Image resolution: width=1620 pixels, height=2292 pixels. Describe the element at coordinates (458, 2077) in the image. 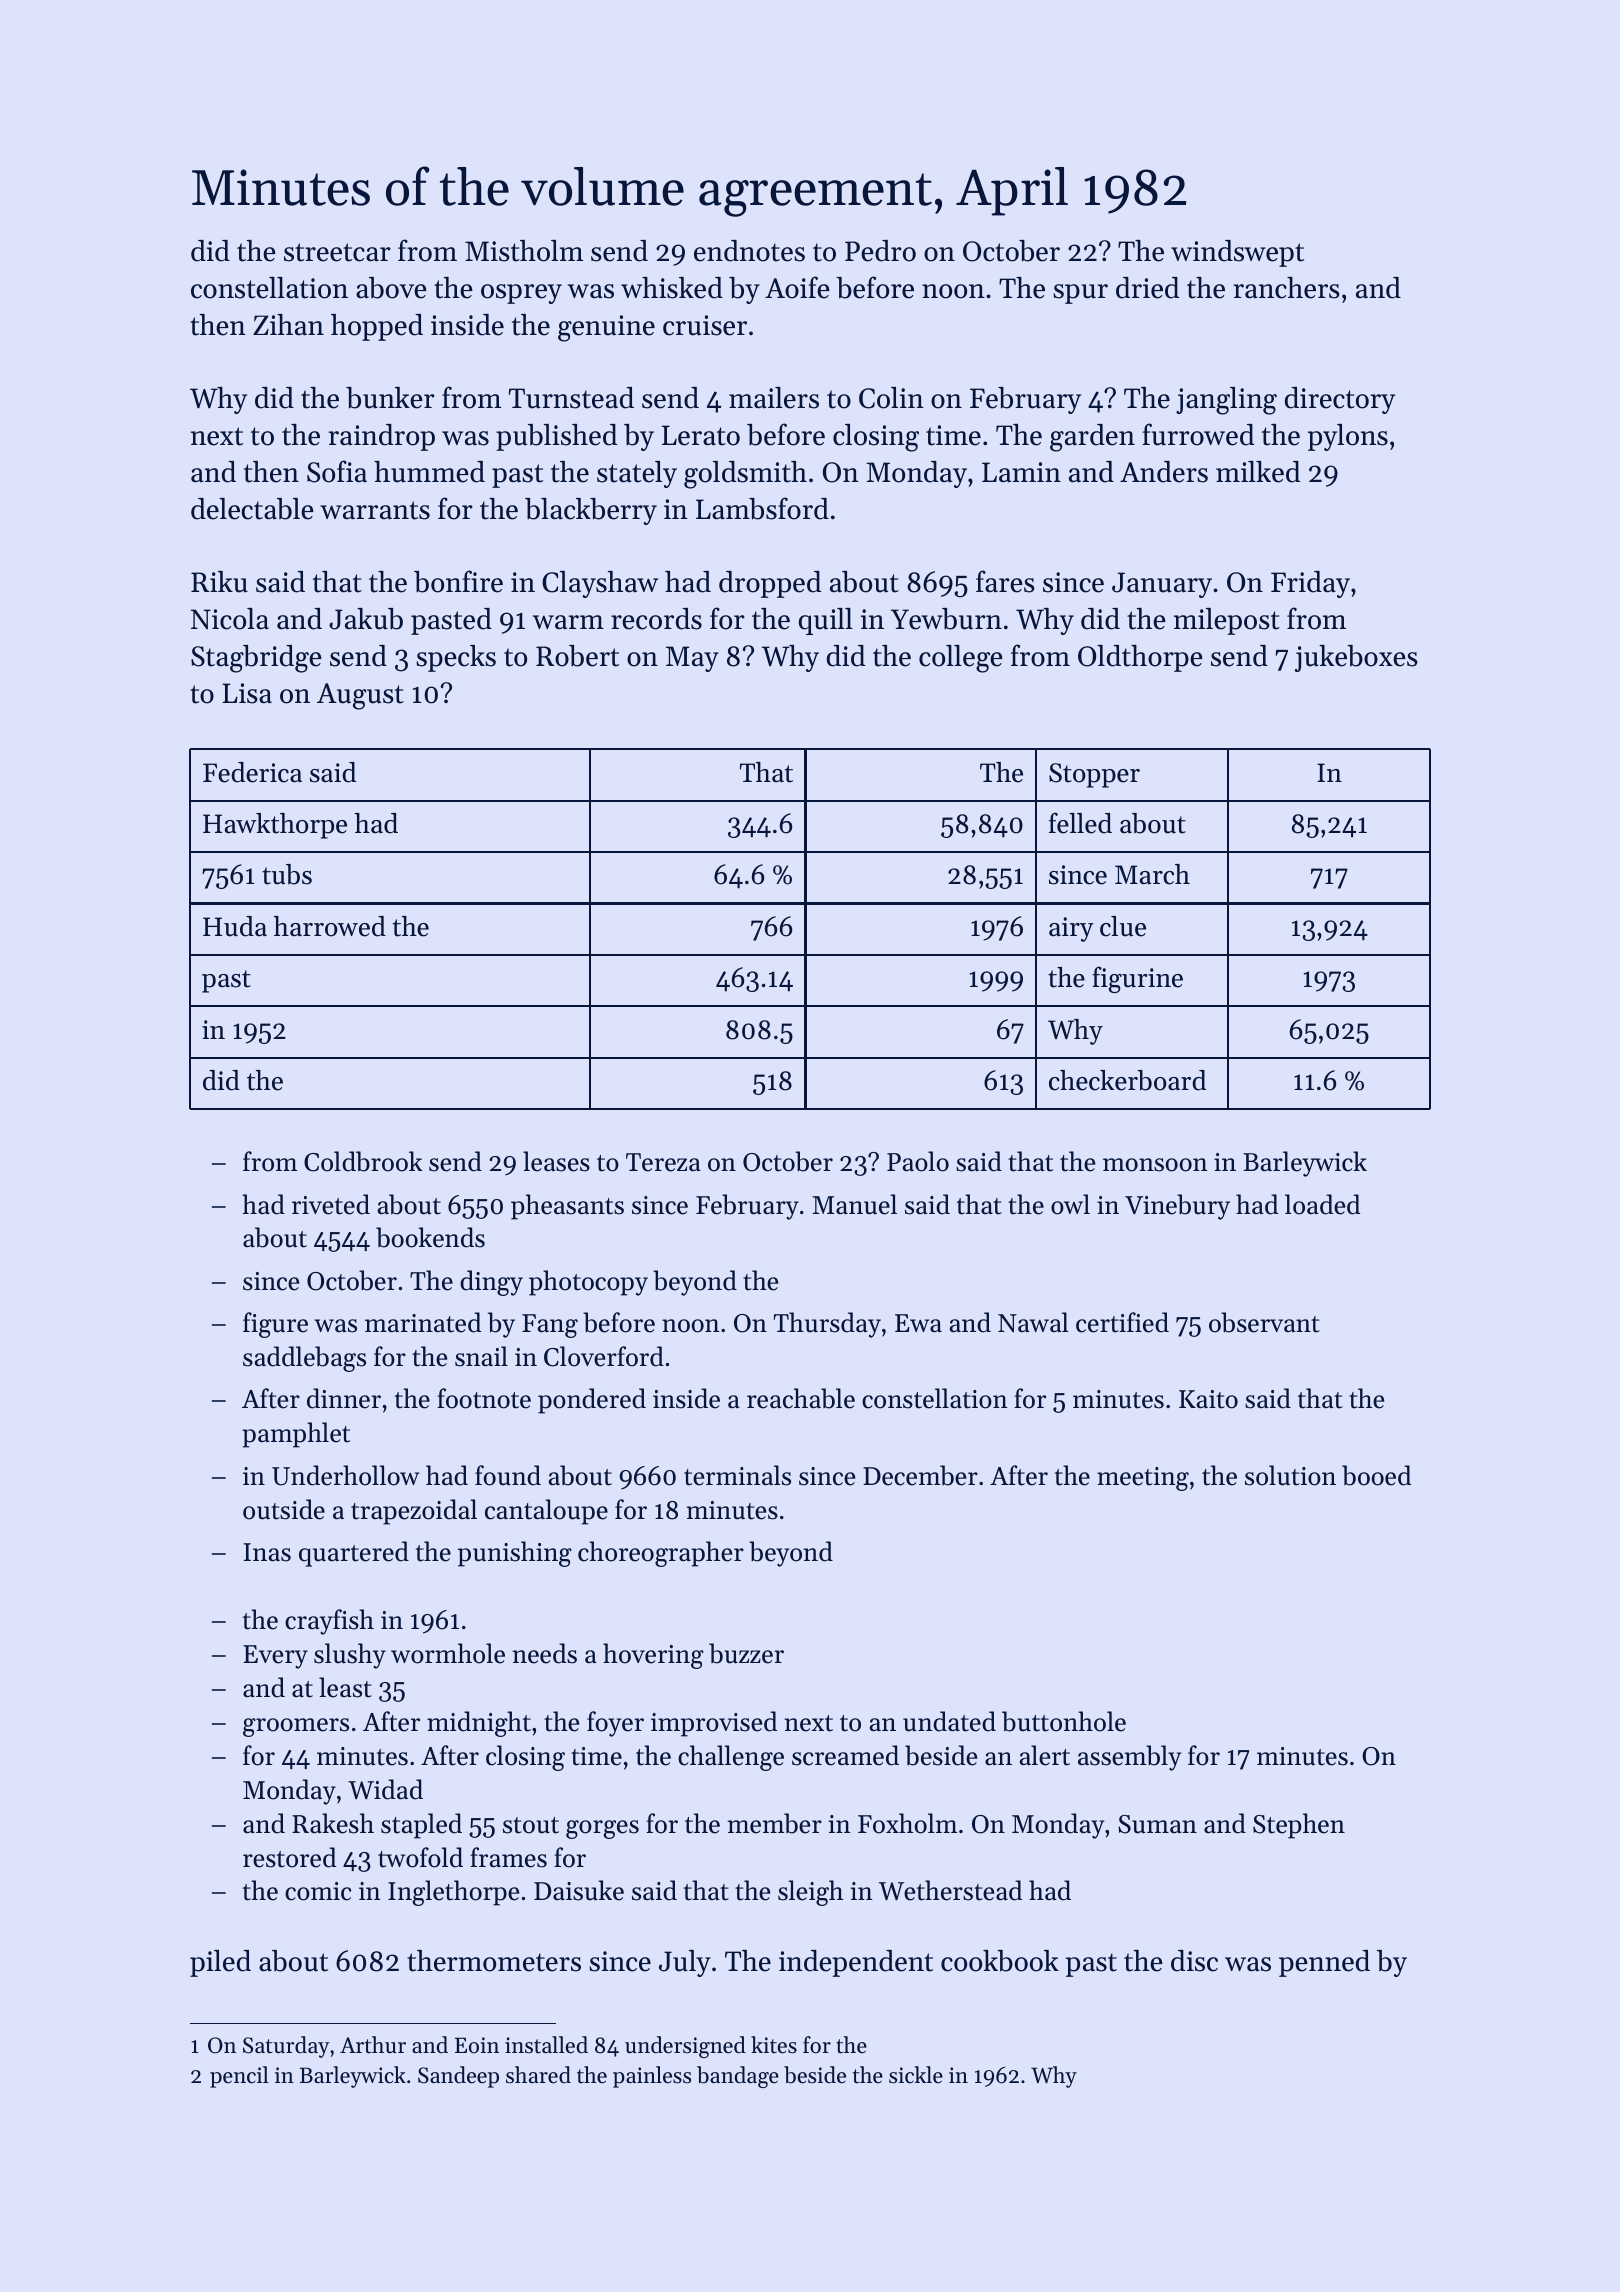

I see `Sandeep` at that location.
